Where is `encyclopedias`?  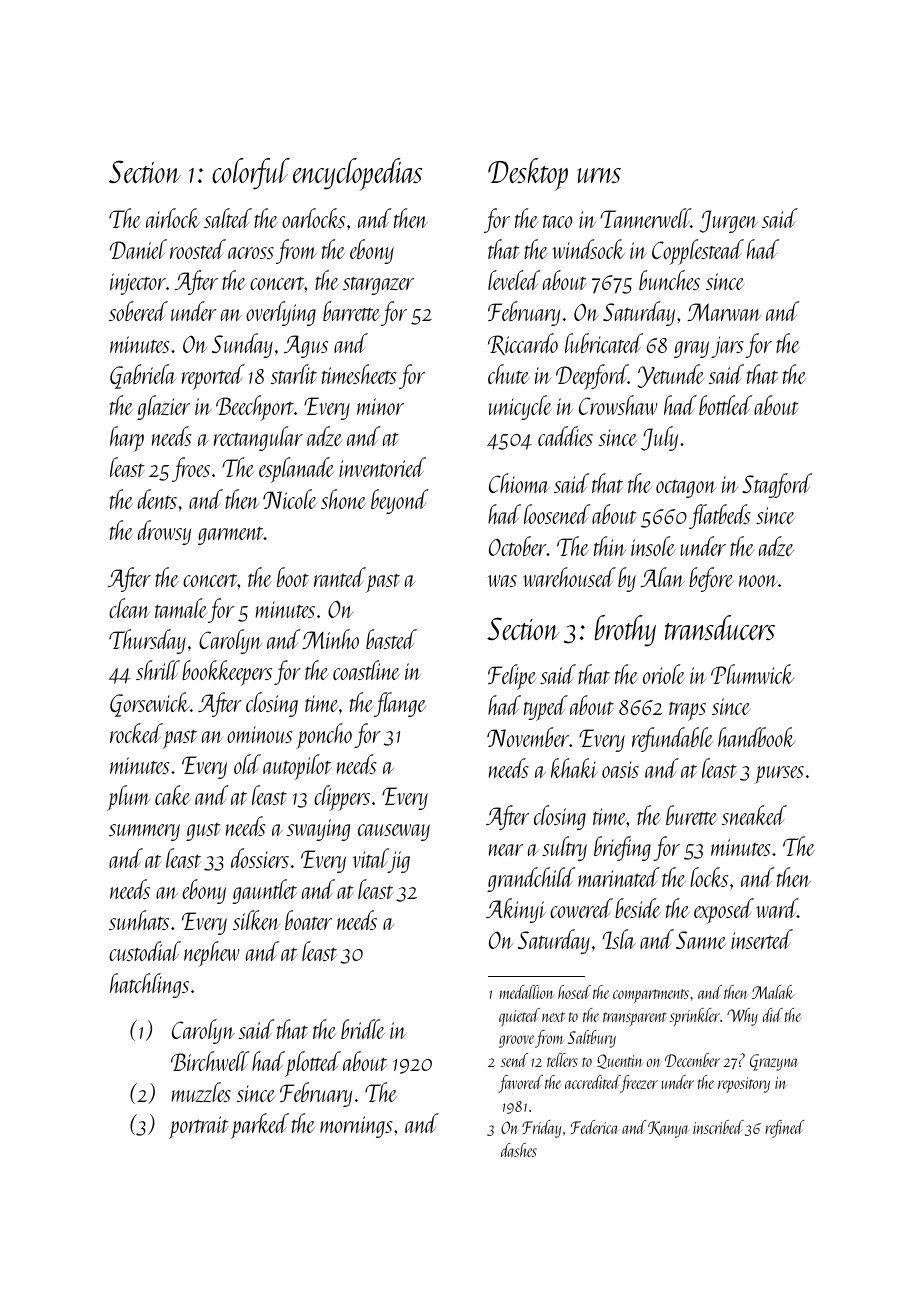
encyclopedias is located at coordinates (357, 174).
